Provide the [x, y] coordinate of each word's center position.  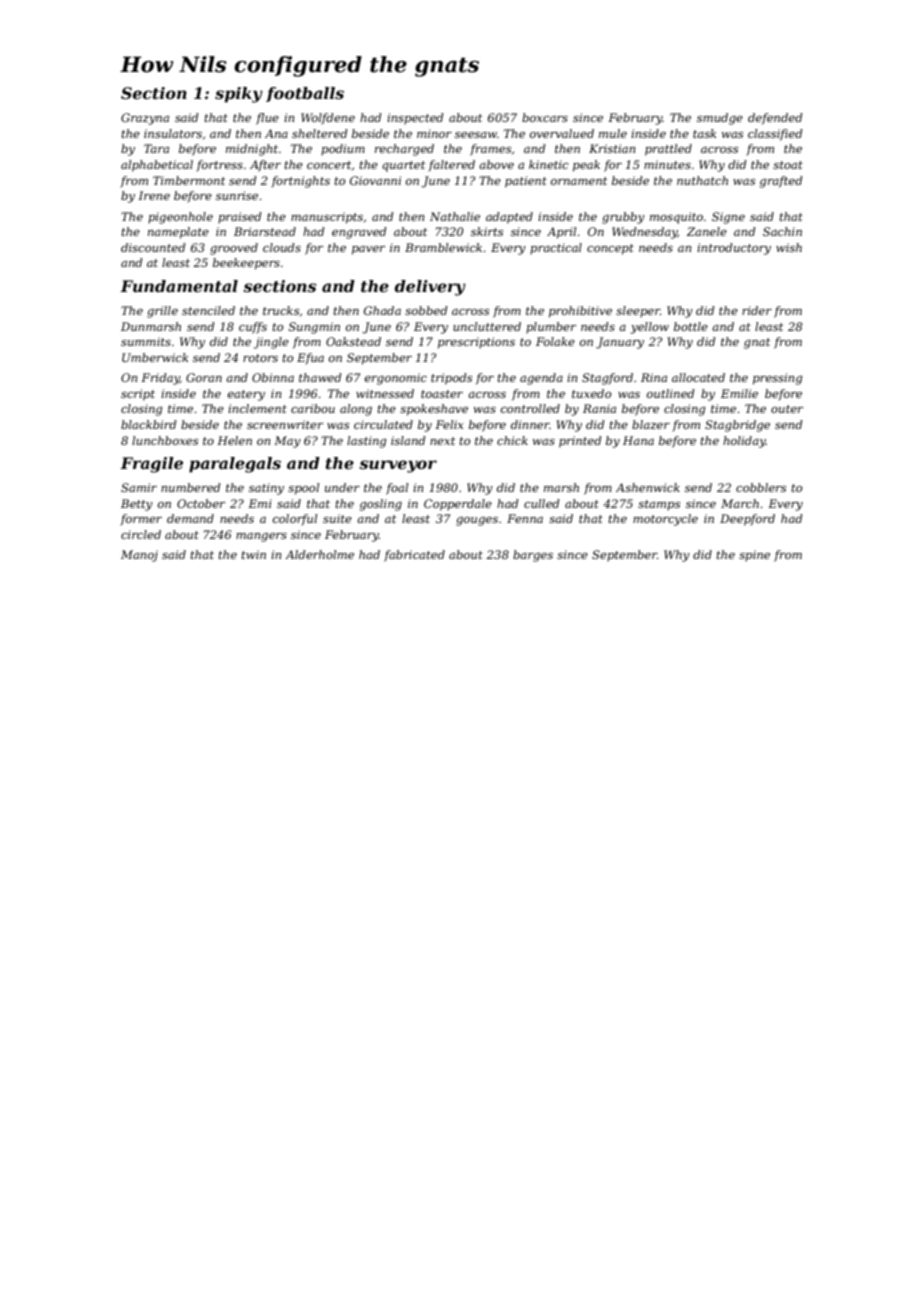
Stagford [607, 379]
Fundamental [179, 286]
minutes [667, 164]
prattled [668, 150]
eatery [246, 395]
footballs [305, 94]
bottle [691, 326]
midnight [252, 150]
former [141, 520]
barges [533, 556]
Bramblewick [443, 247]
